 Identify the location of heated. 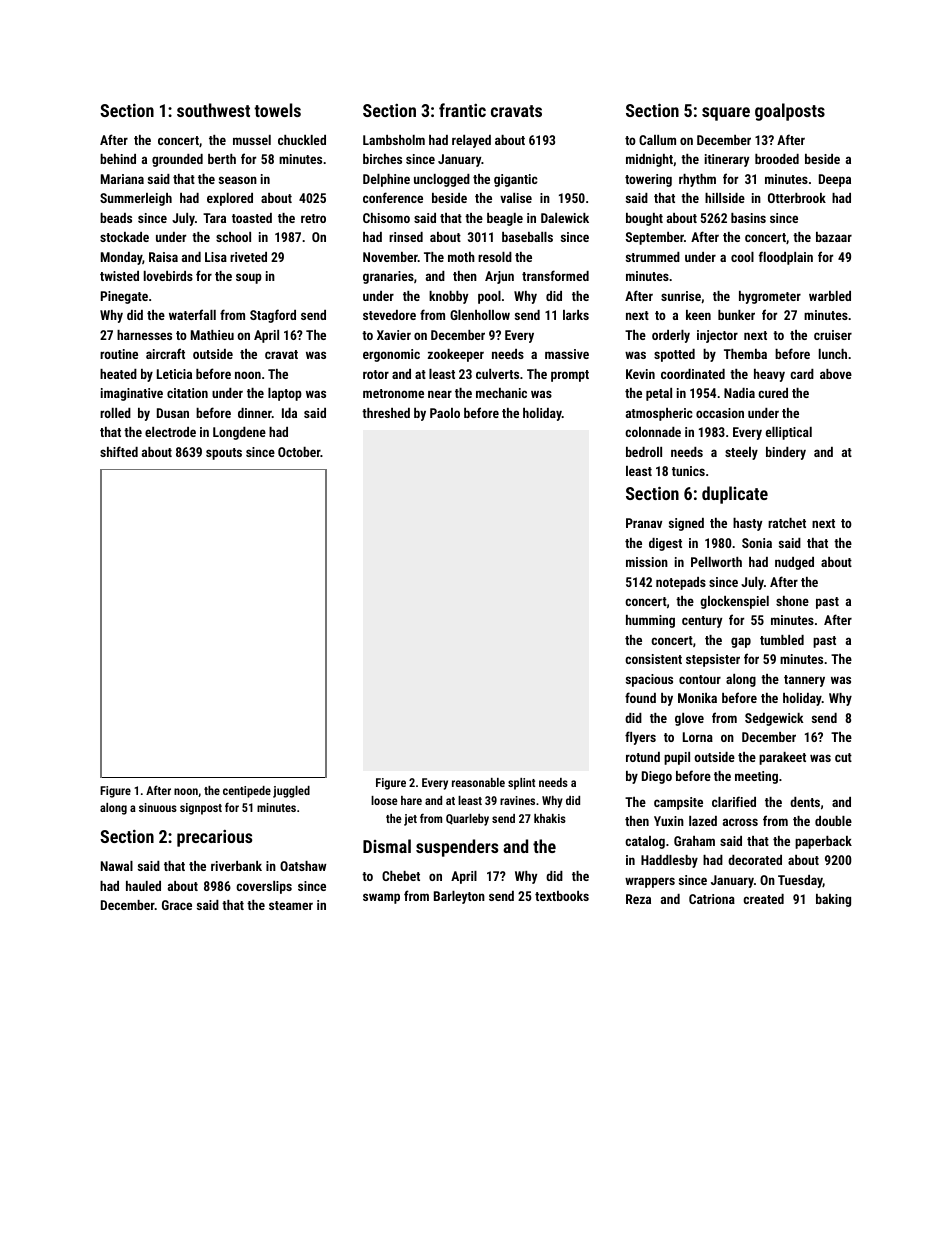
(118, 374).
